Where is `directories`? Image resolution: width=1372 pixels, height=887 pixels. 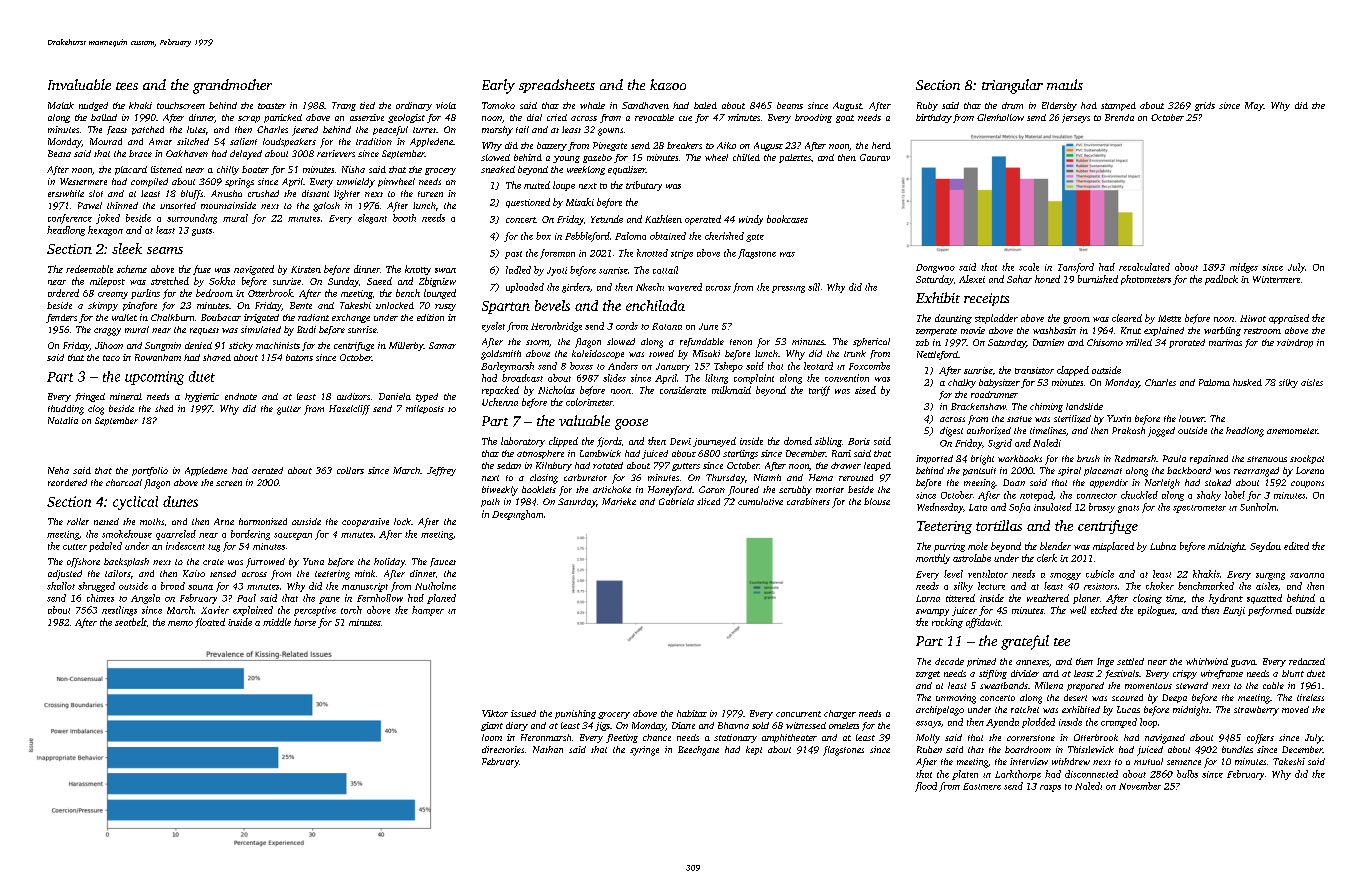 directories is located at coordinates (503, 749).
